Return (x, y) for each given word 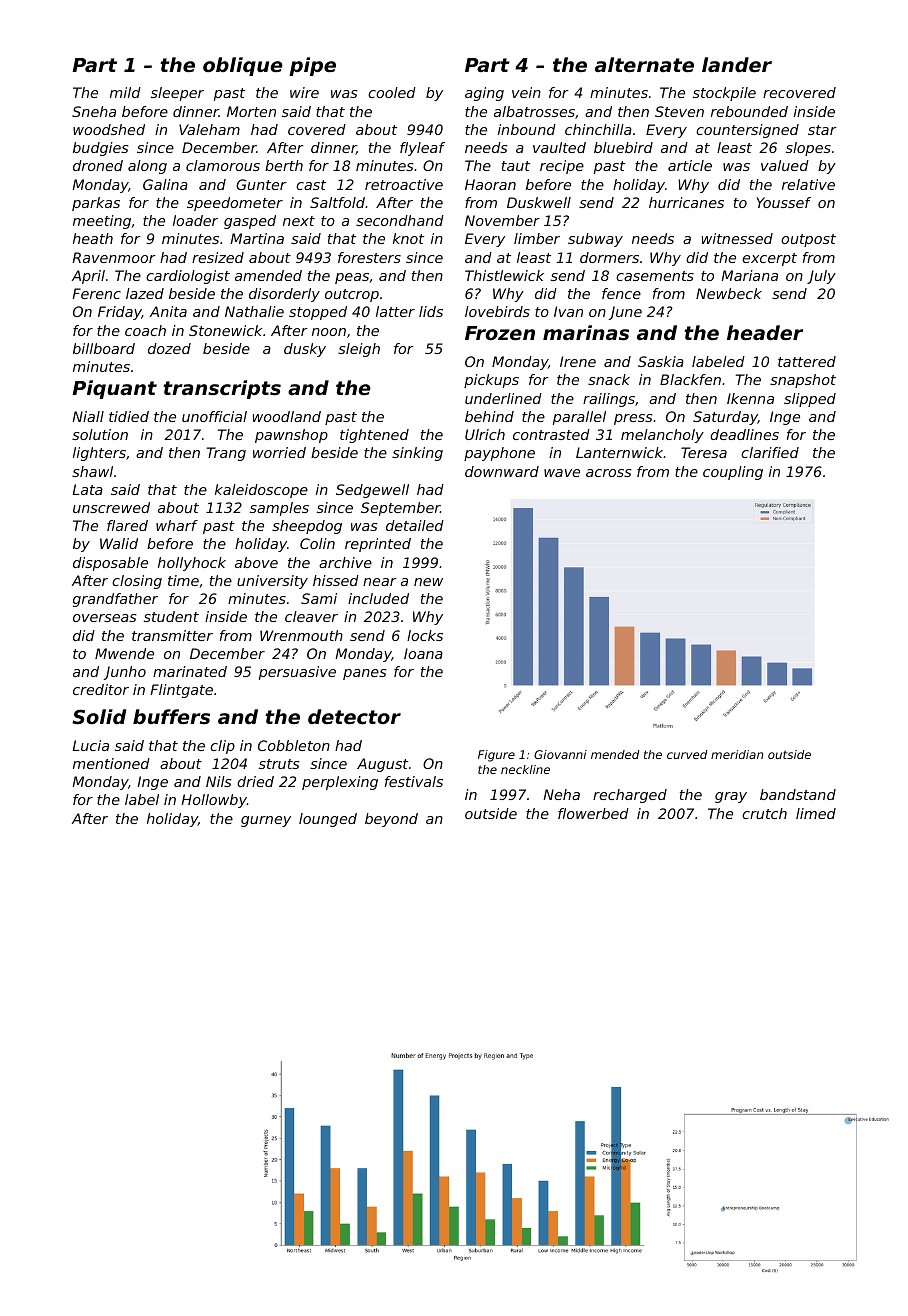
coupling (733, 473)
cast (311, 185)
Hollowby (214, 801)
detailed (415, 525)
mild (125, 92)
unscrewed (111, 507)
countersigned (747, 131)
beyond (391, 820)
